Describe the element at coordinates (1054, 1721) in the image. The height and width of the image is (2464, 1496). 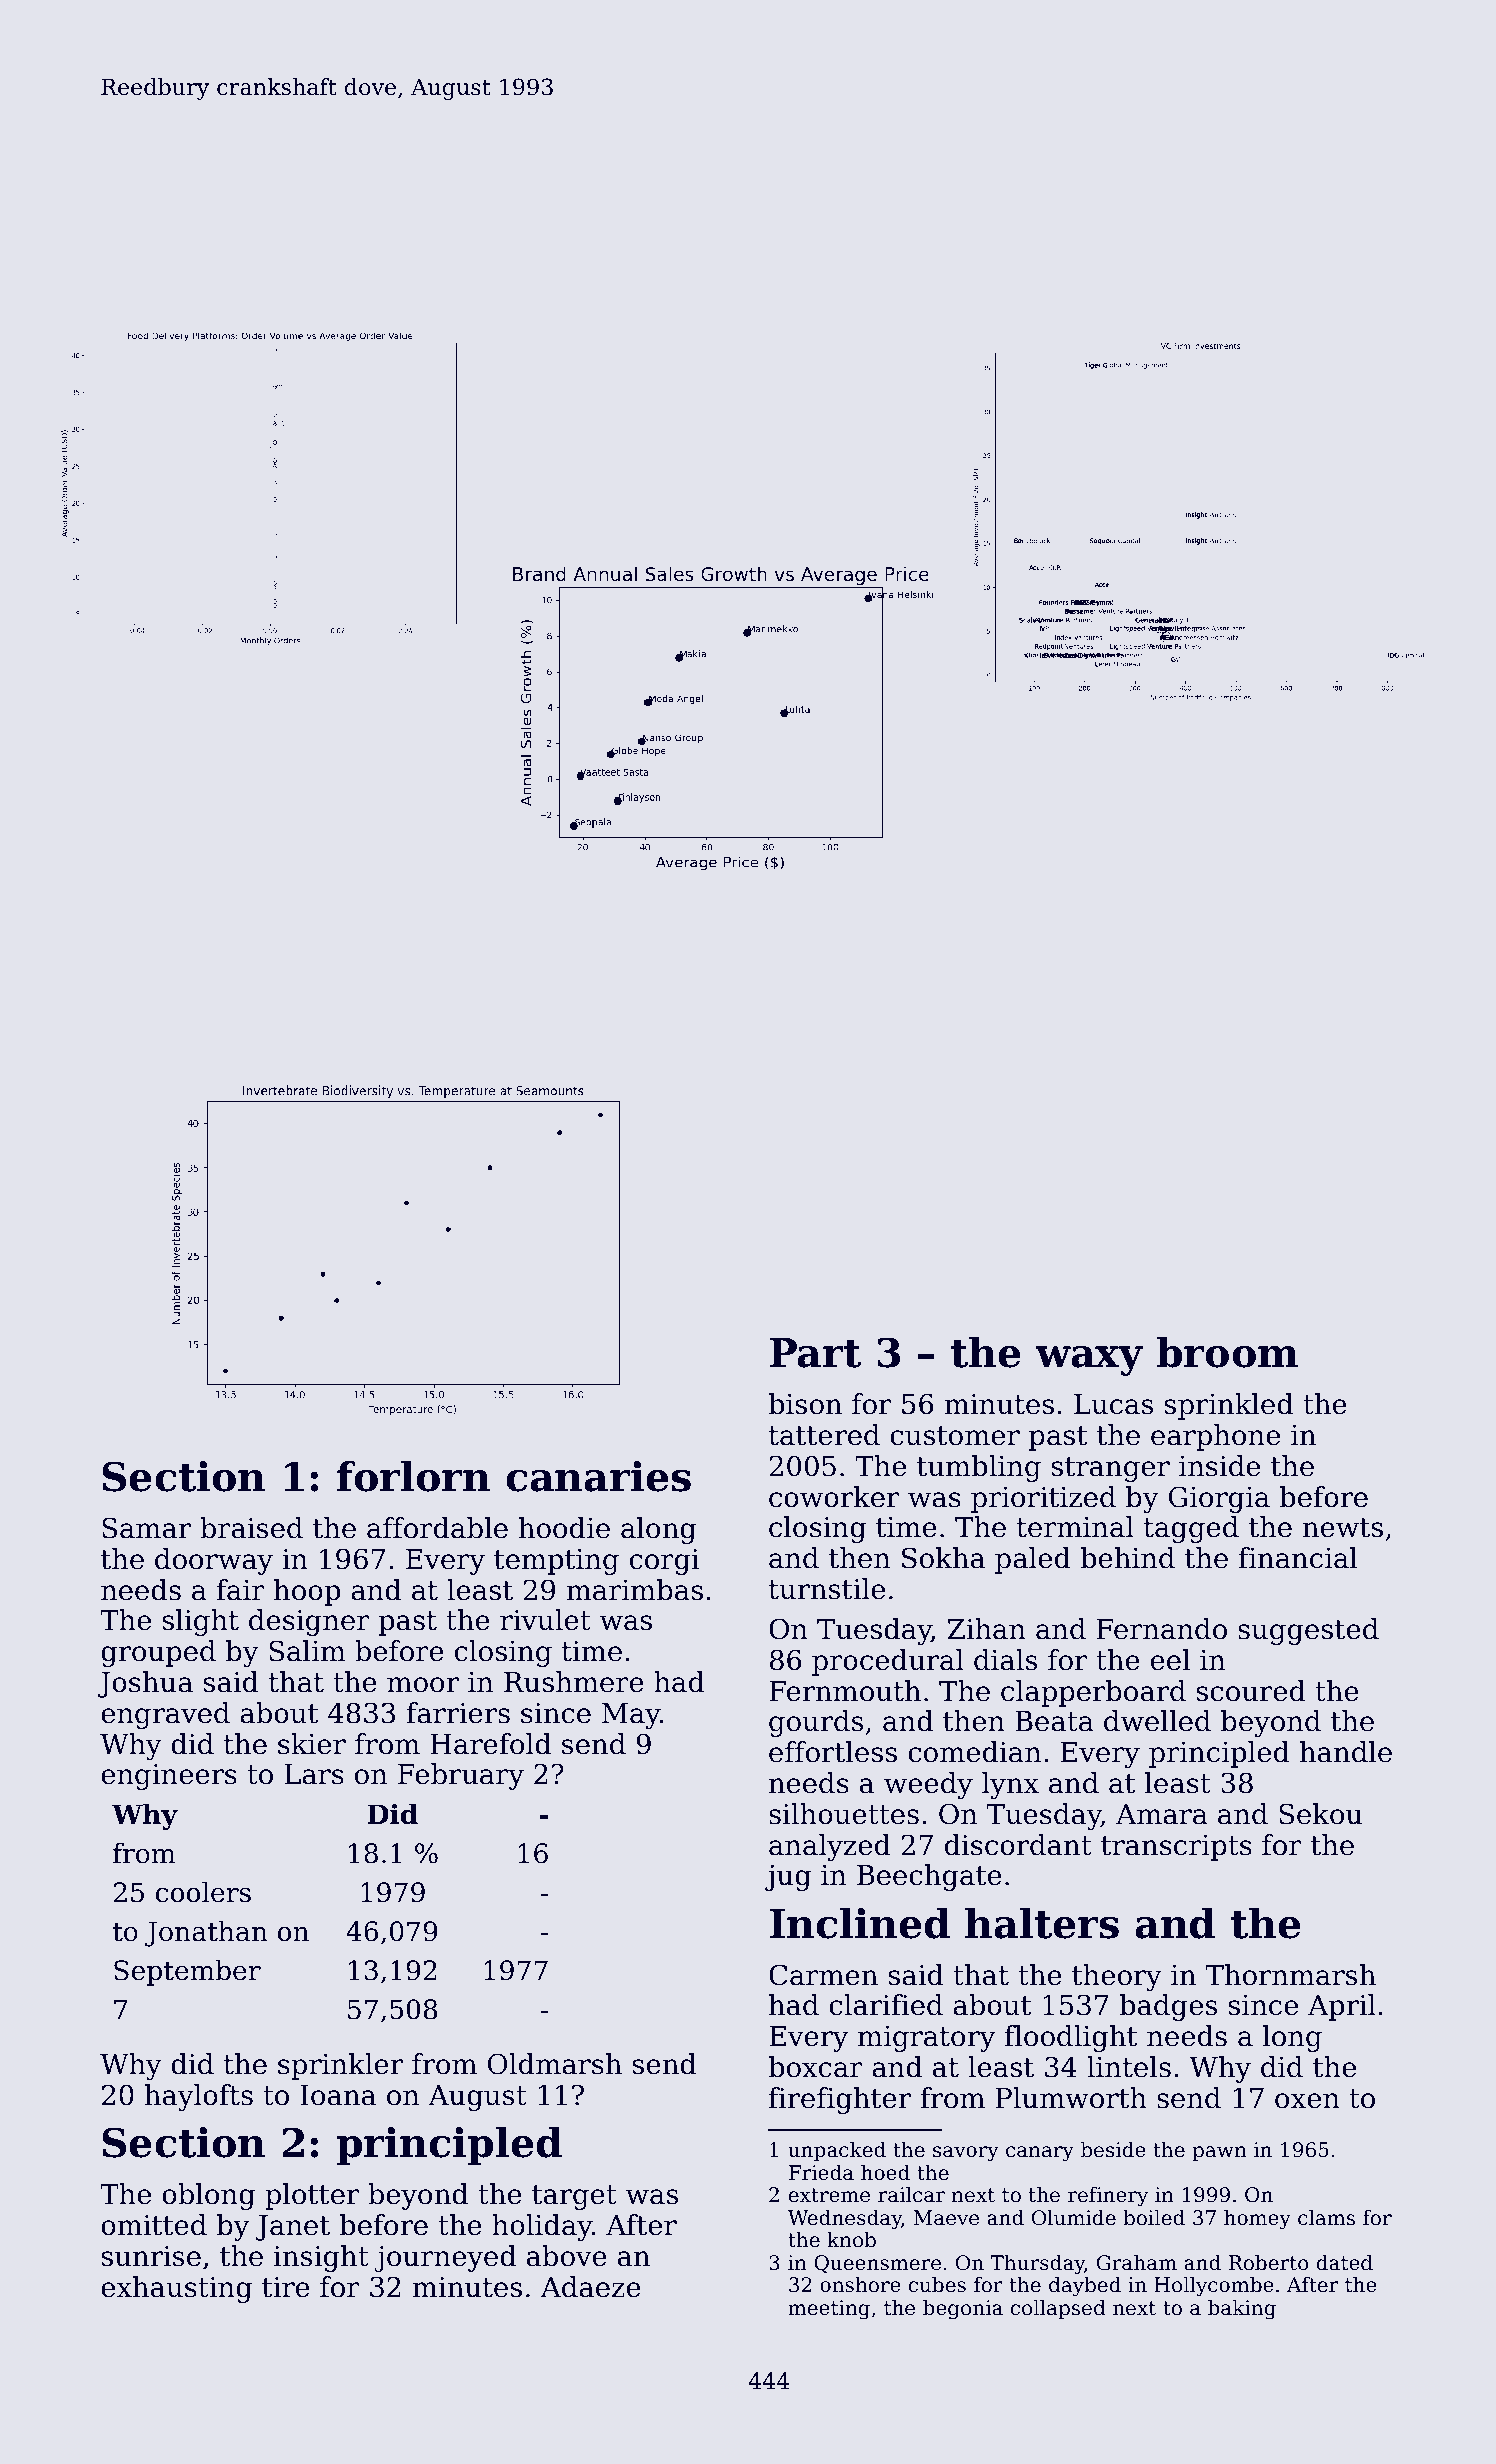
I see `Beata` at that location.
